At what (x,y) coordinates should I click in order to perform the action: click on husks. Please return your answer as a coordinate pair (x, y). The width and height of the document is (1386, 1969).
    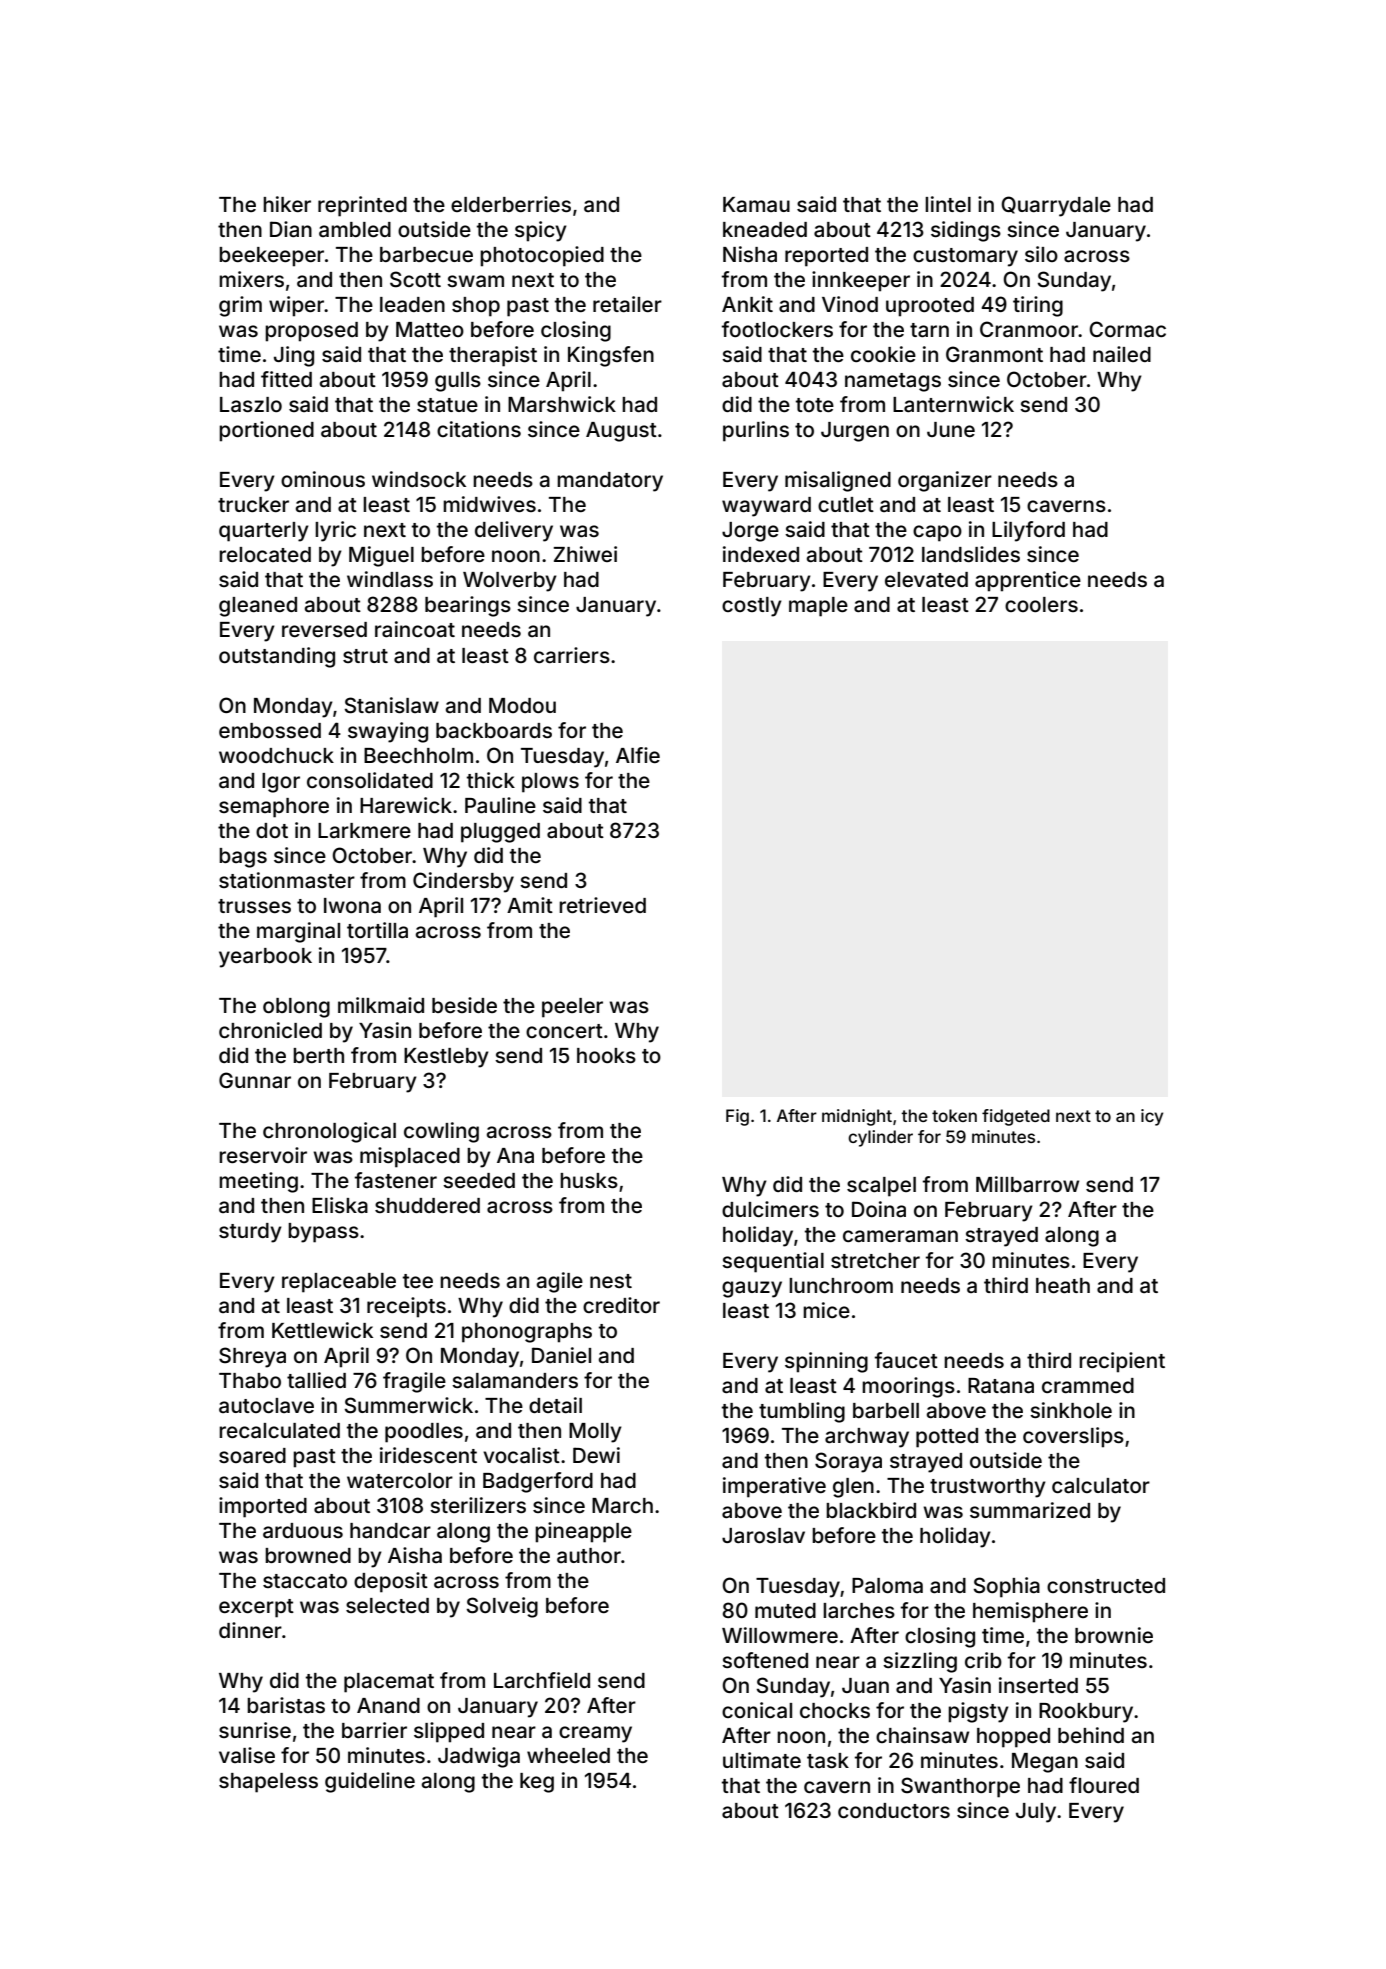
    Looking at the image, I should click on (589, 1180).
